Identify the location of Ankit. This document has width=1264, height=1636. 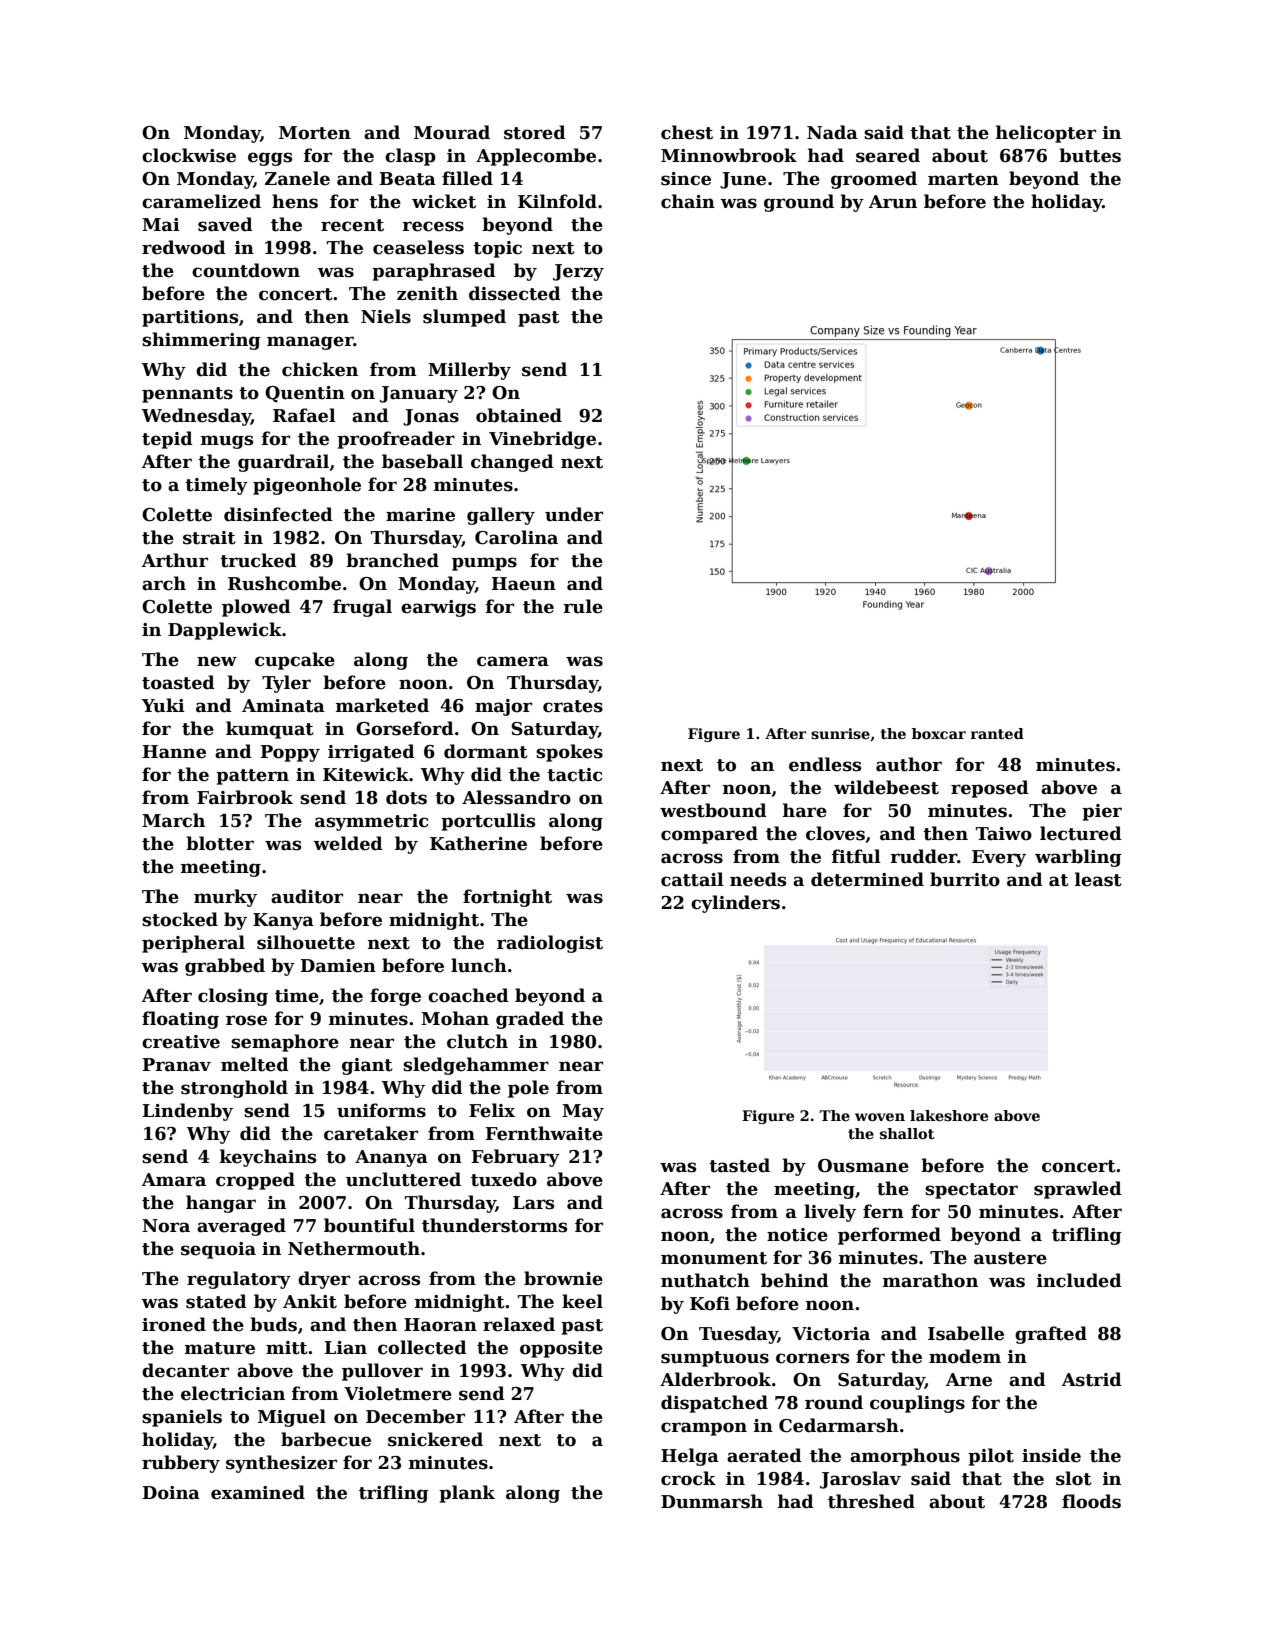
(310, 1301).
